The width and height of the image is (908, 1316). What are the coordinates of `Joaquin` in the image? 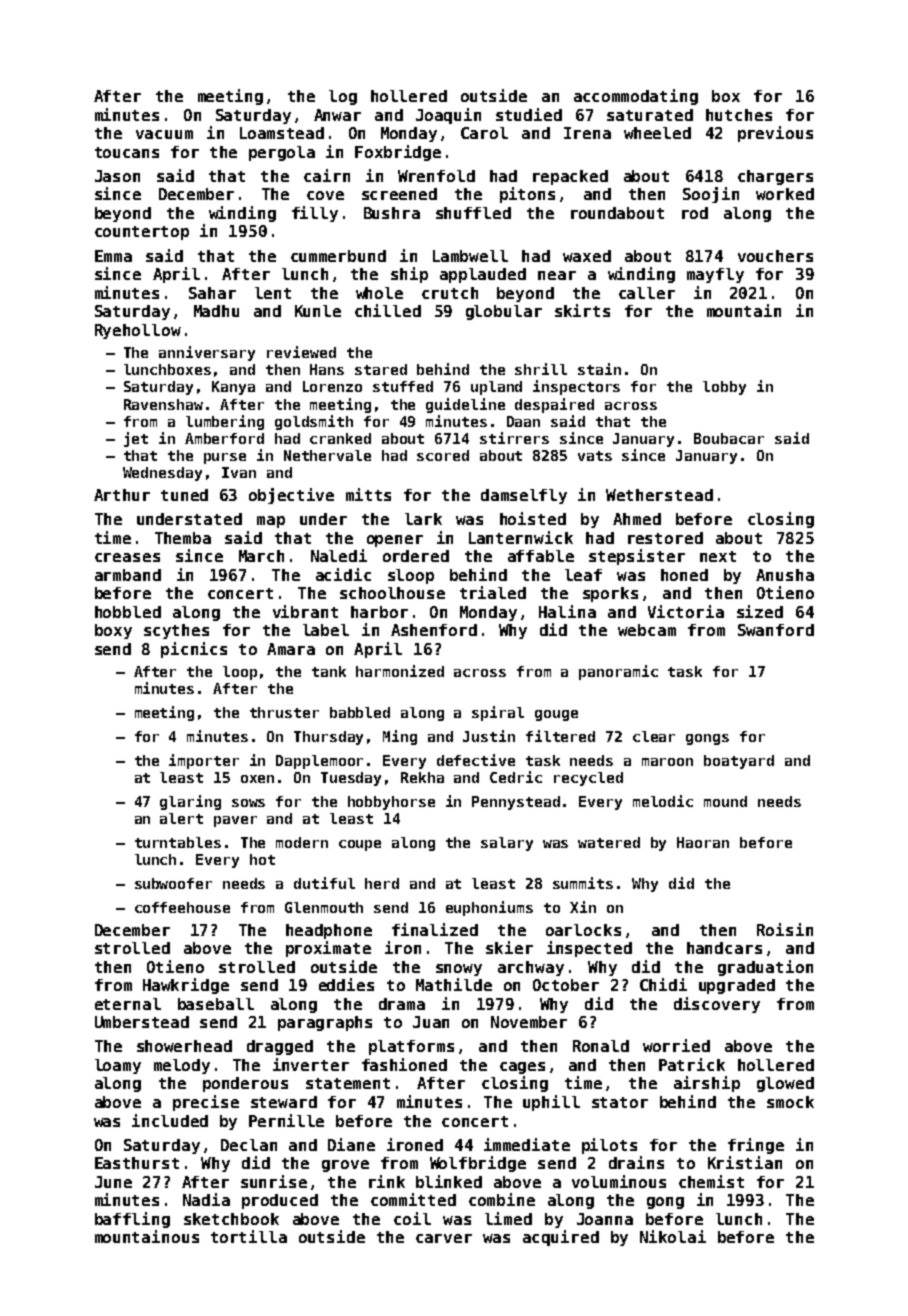 It's located at (448, 116).
